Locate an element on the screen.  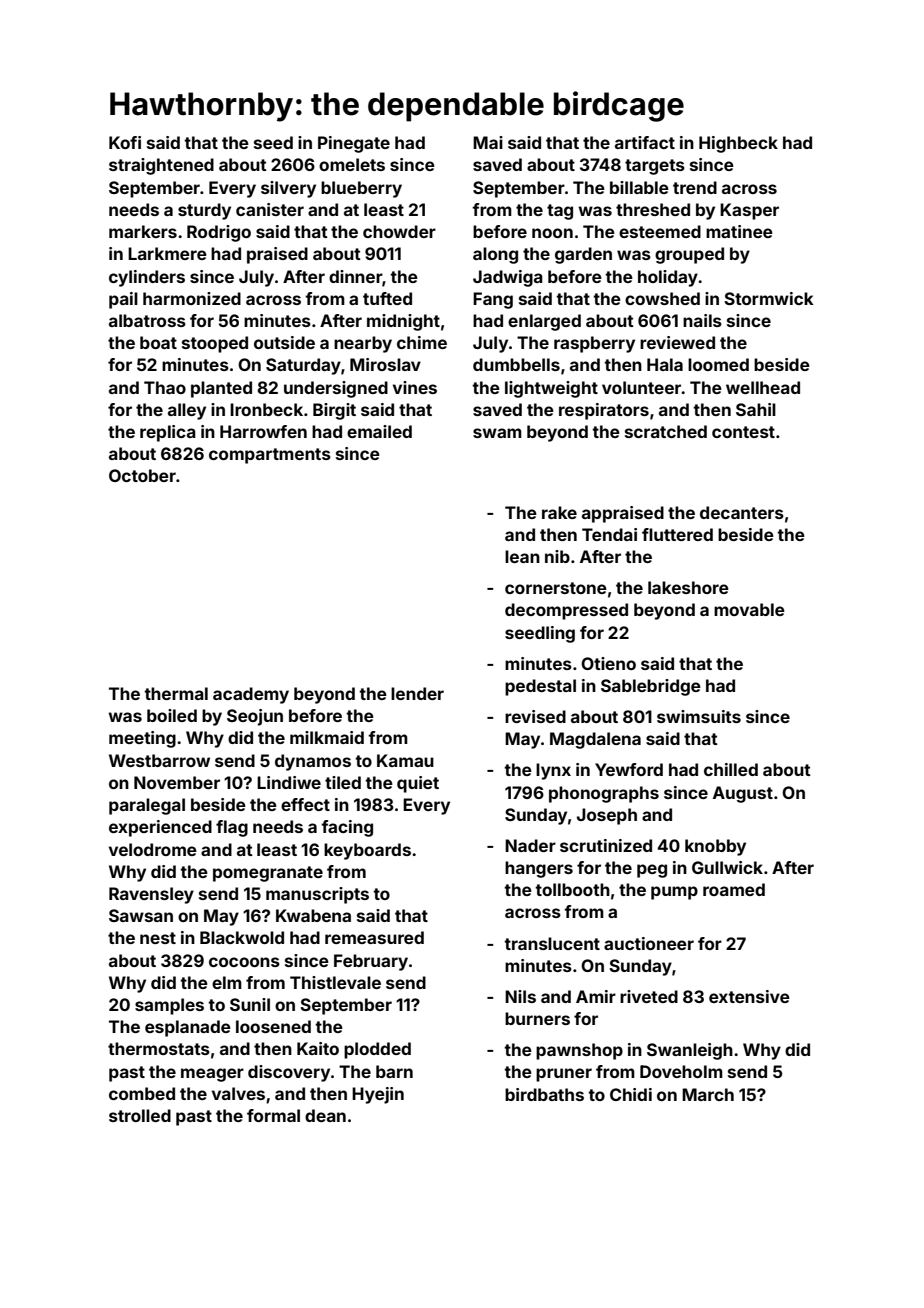
formal is located at coordinates (273, 1115).
